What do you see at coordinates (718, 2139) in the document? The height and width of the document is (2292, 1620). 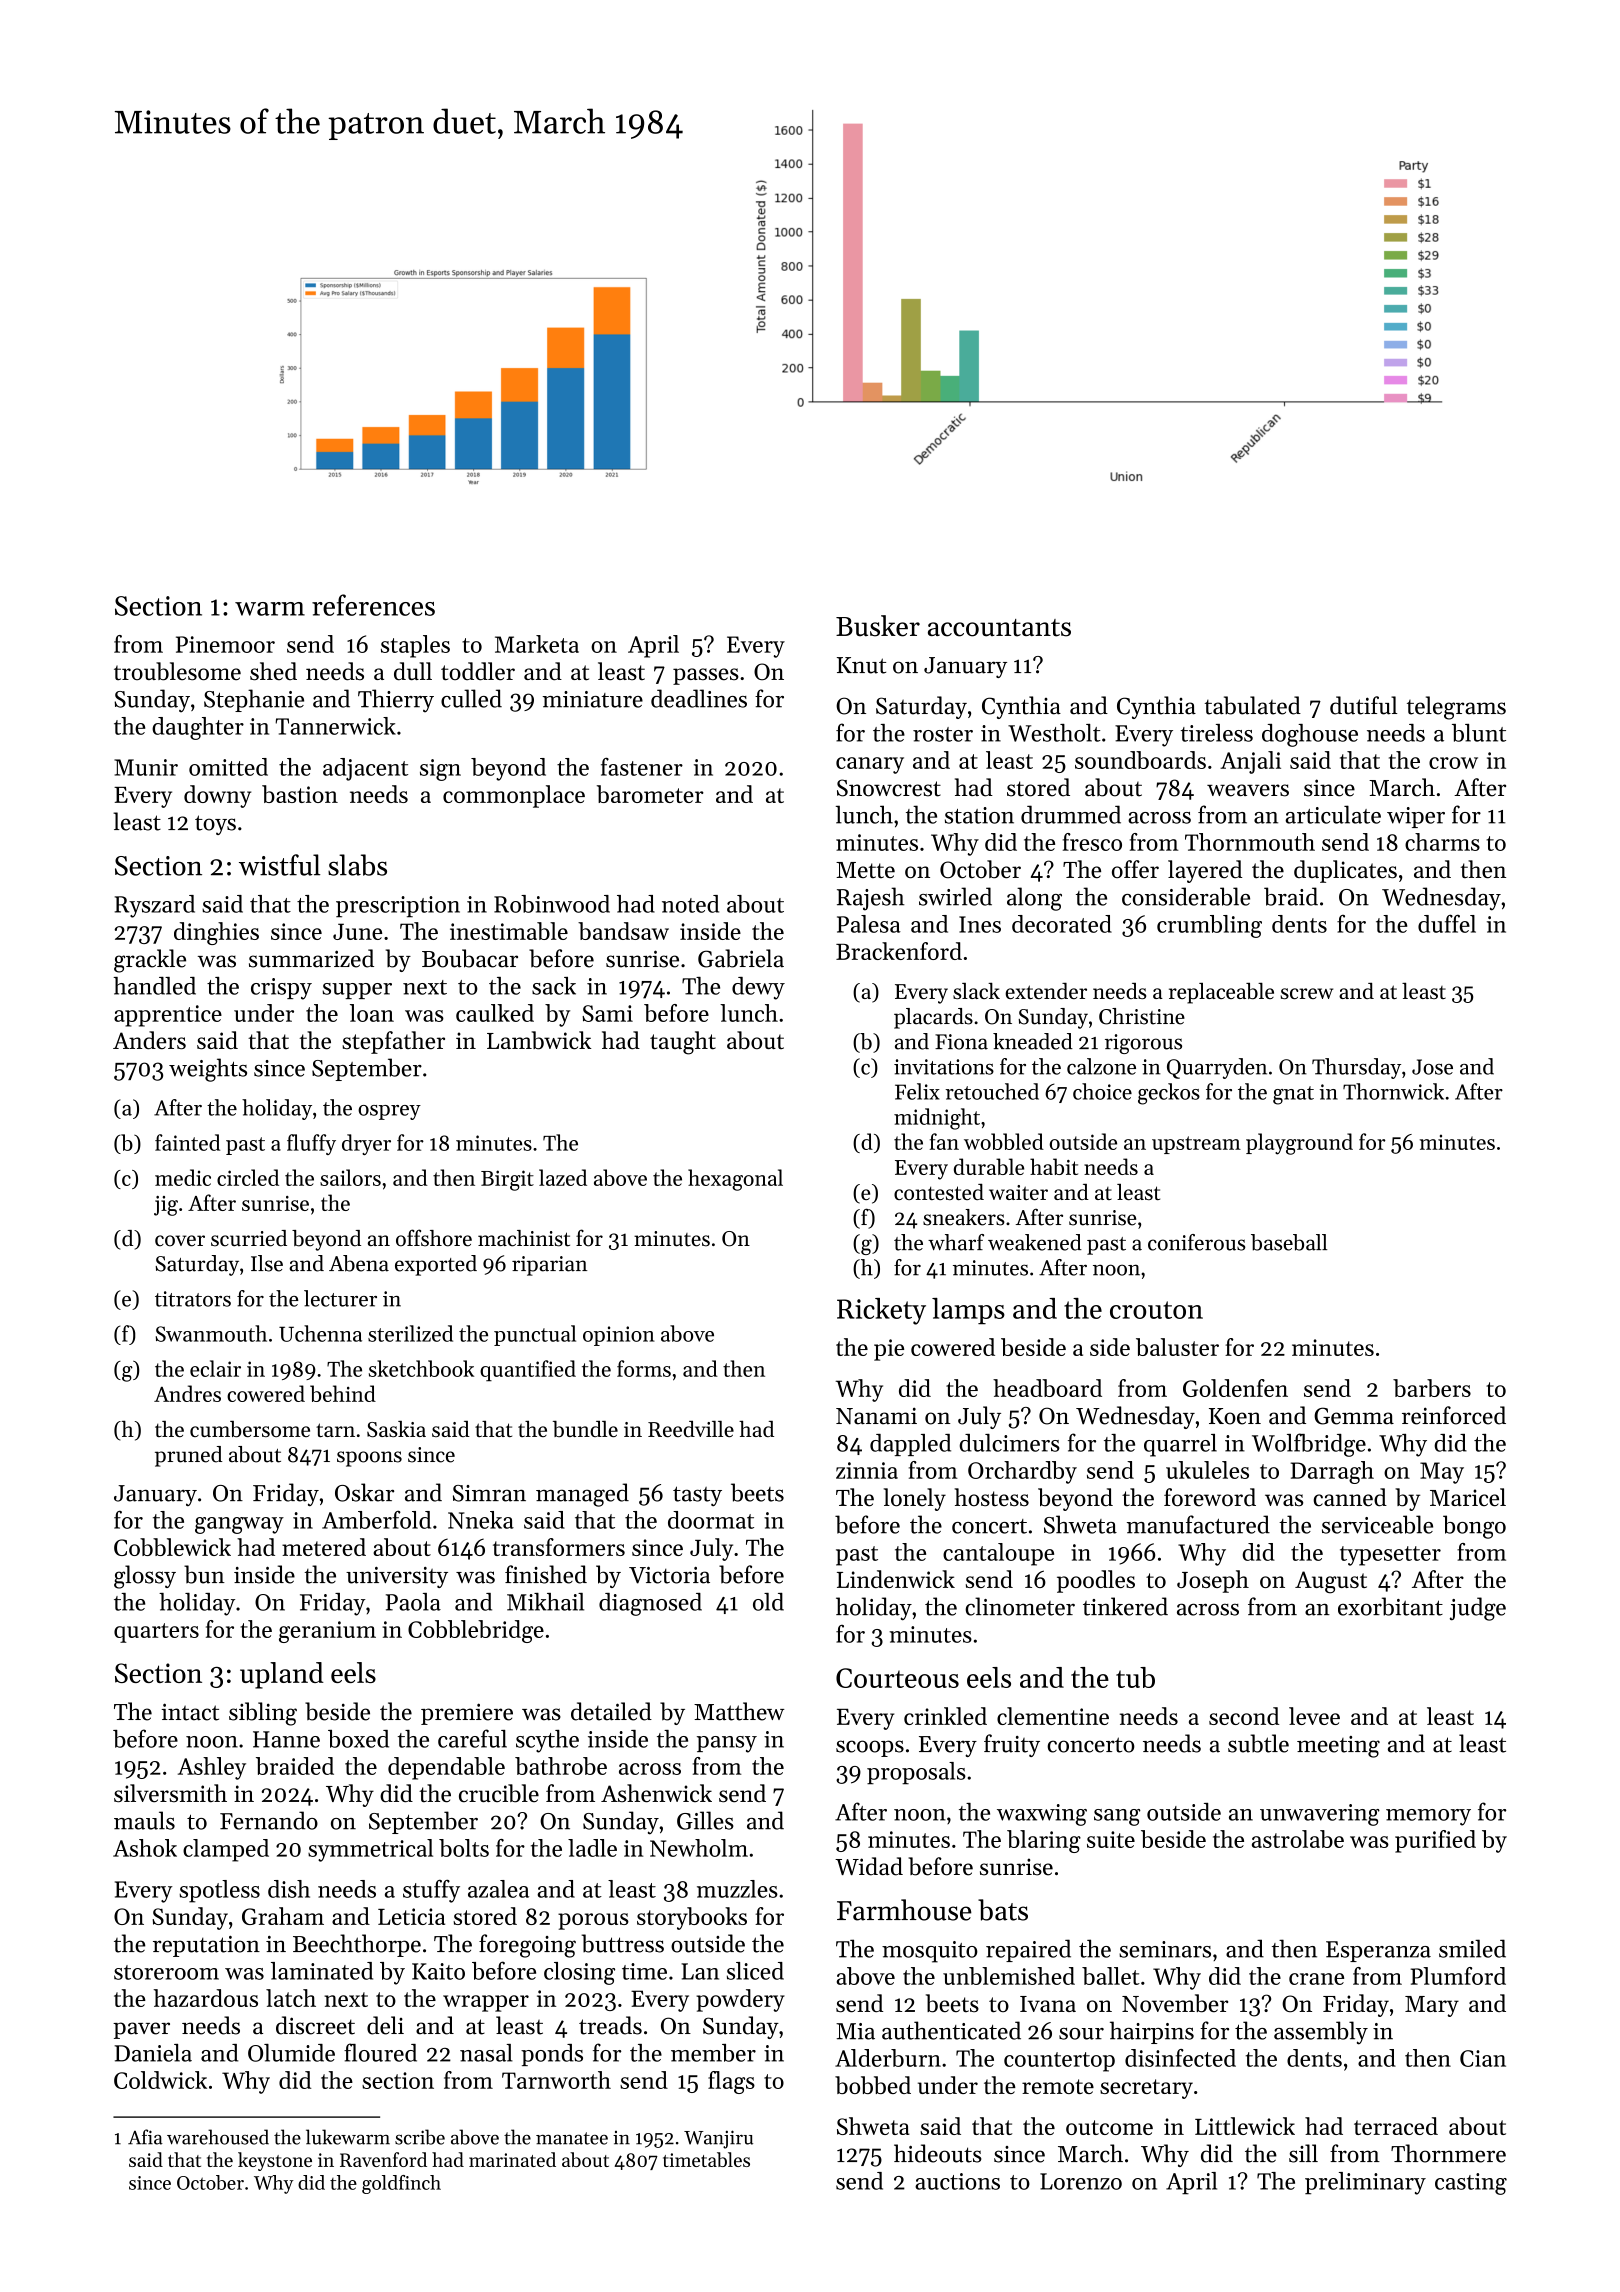 I see `Wanjiru` at bounding box center [718, 2139].
